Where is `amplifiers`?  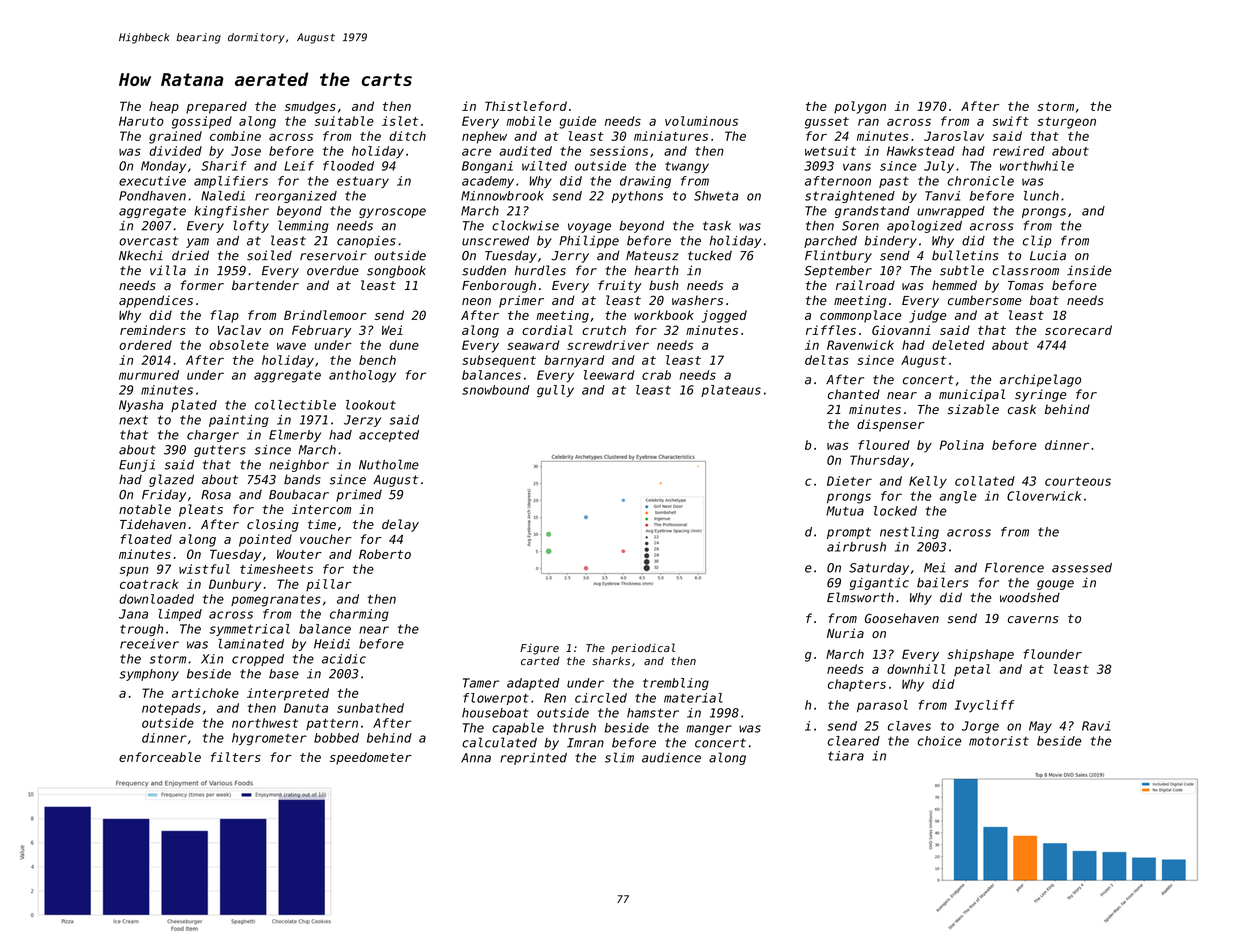
amplifiers is located at coordinates (231, 182).
